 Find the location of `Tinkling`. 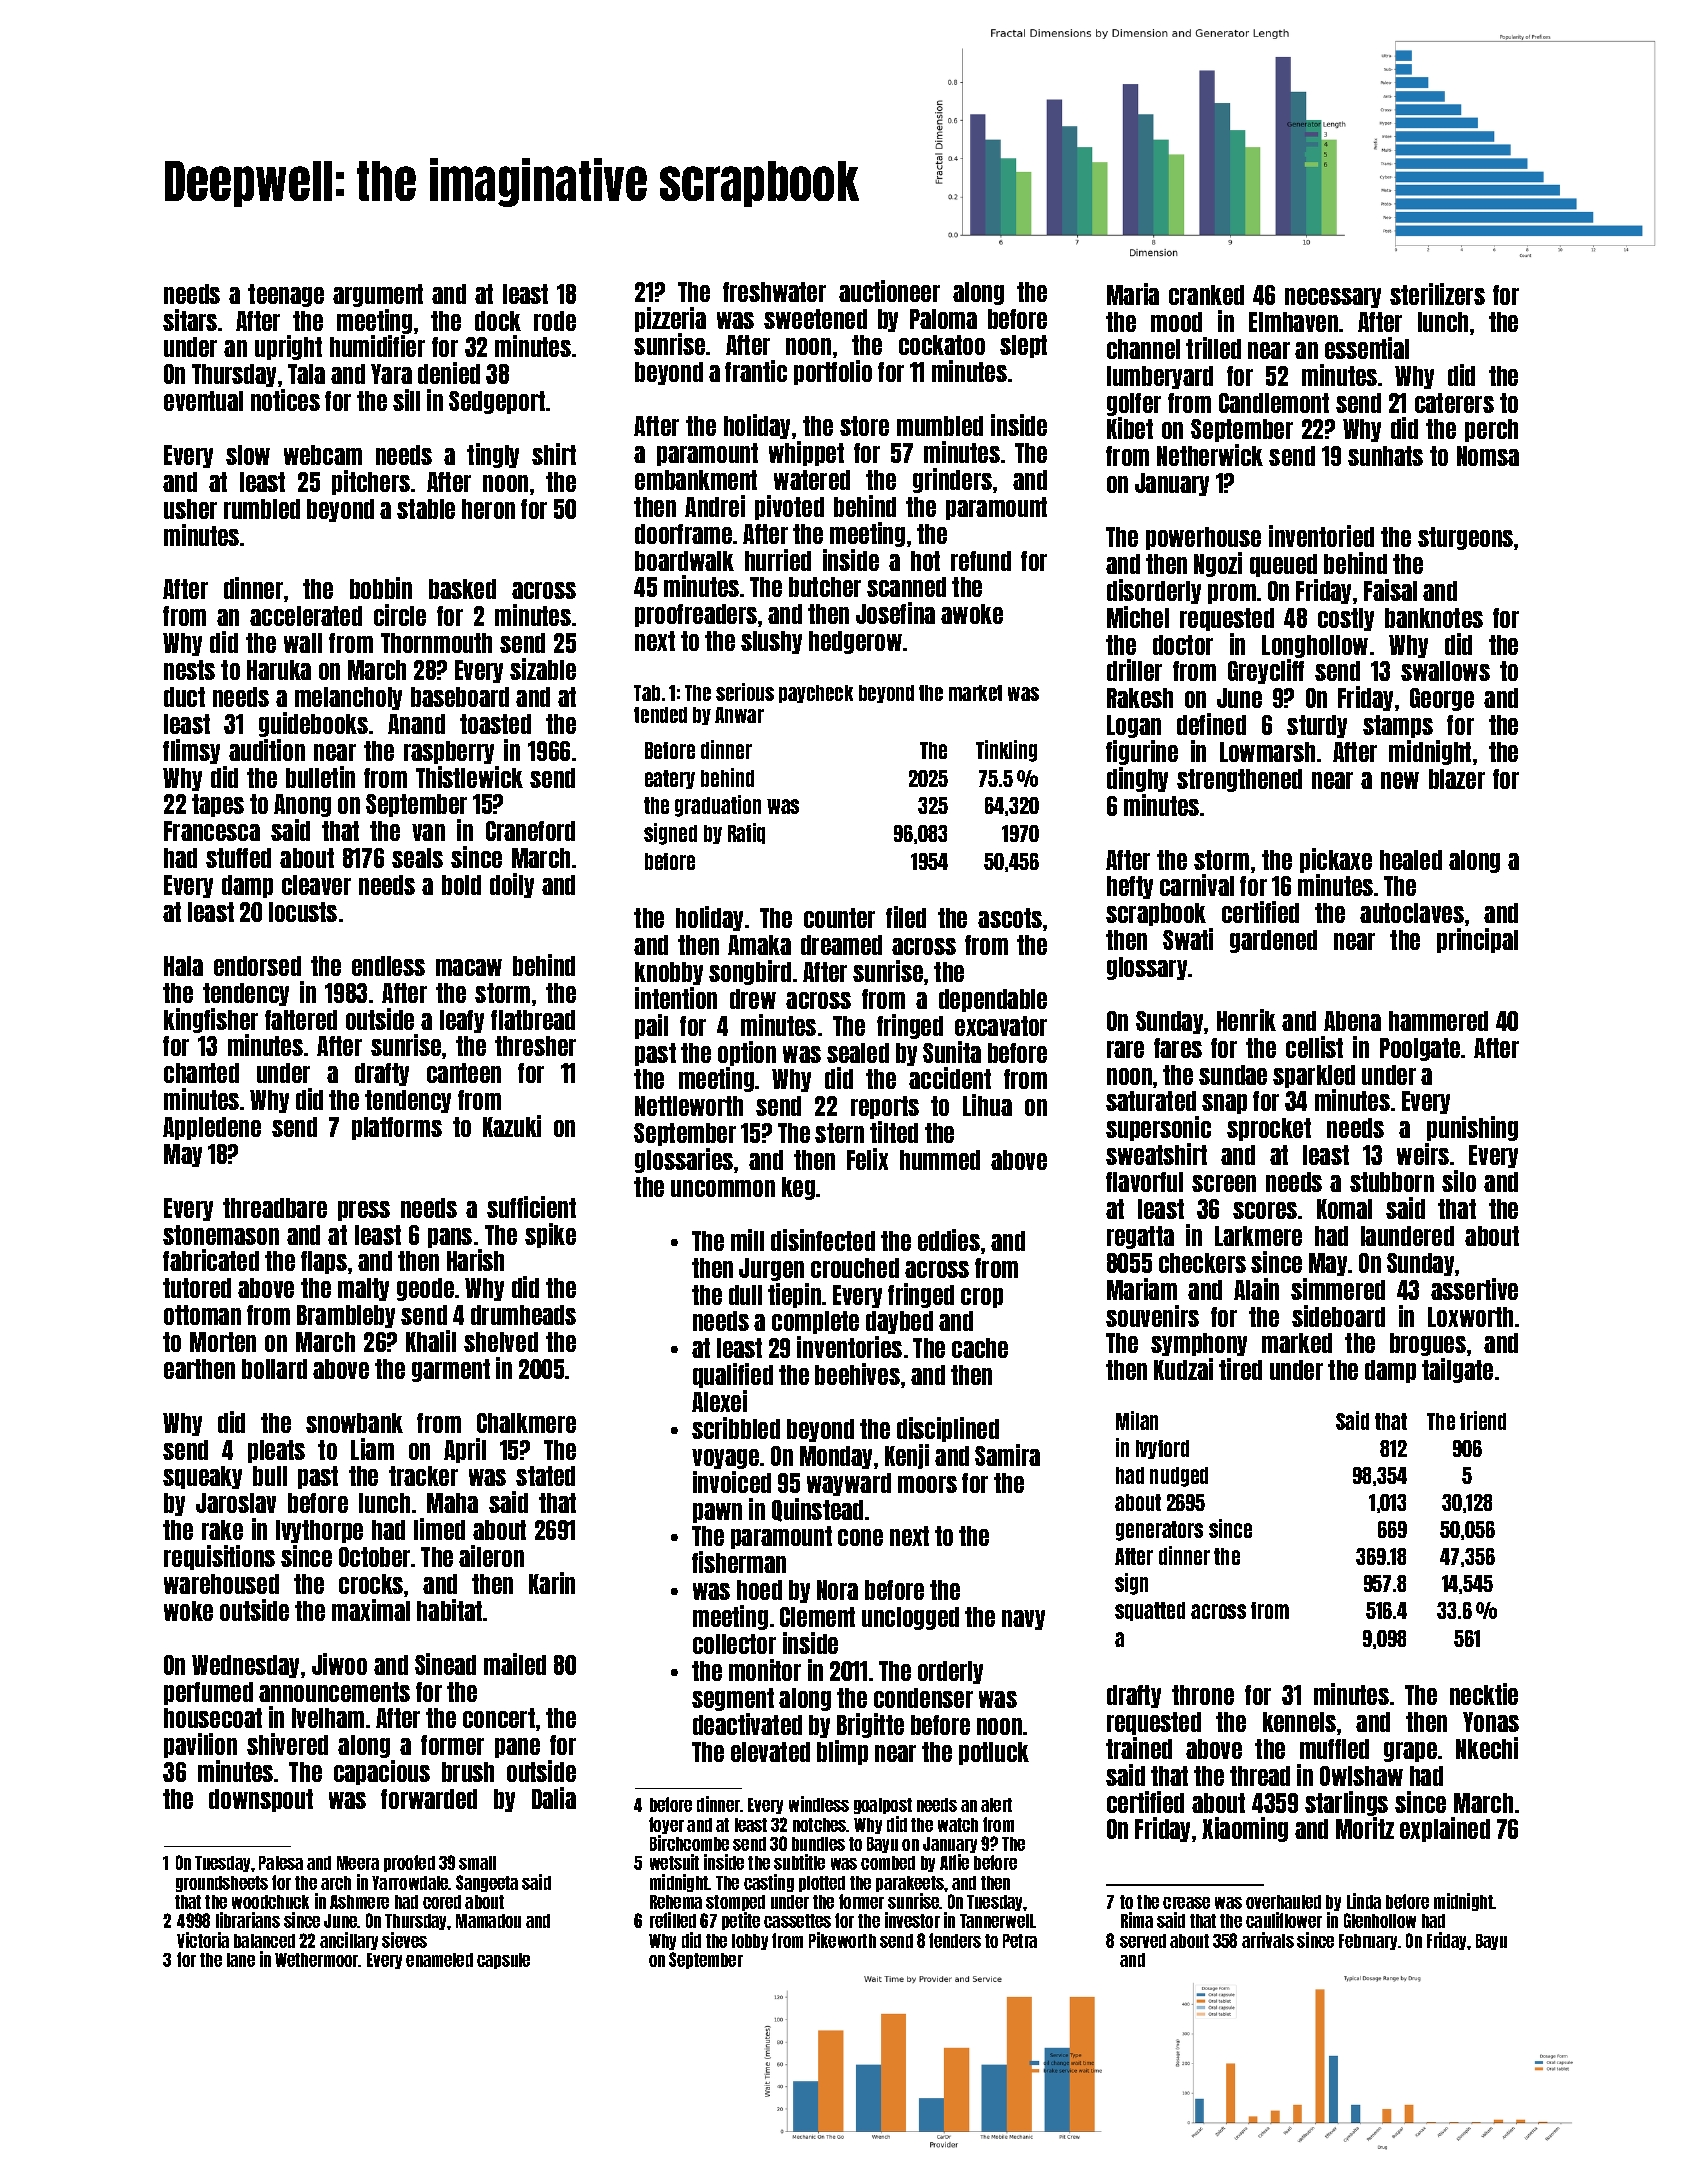

Tinkling is located at coordinates (1006, 751).
